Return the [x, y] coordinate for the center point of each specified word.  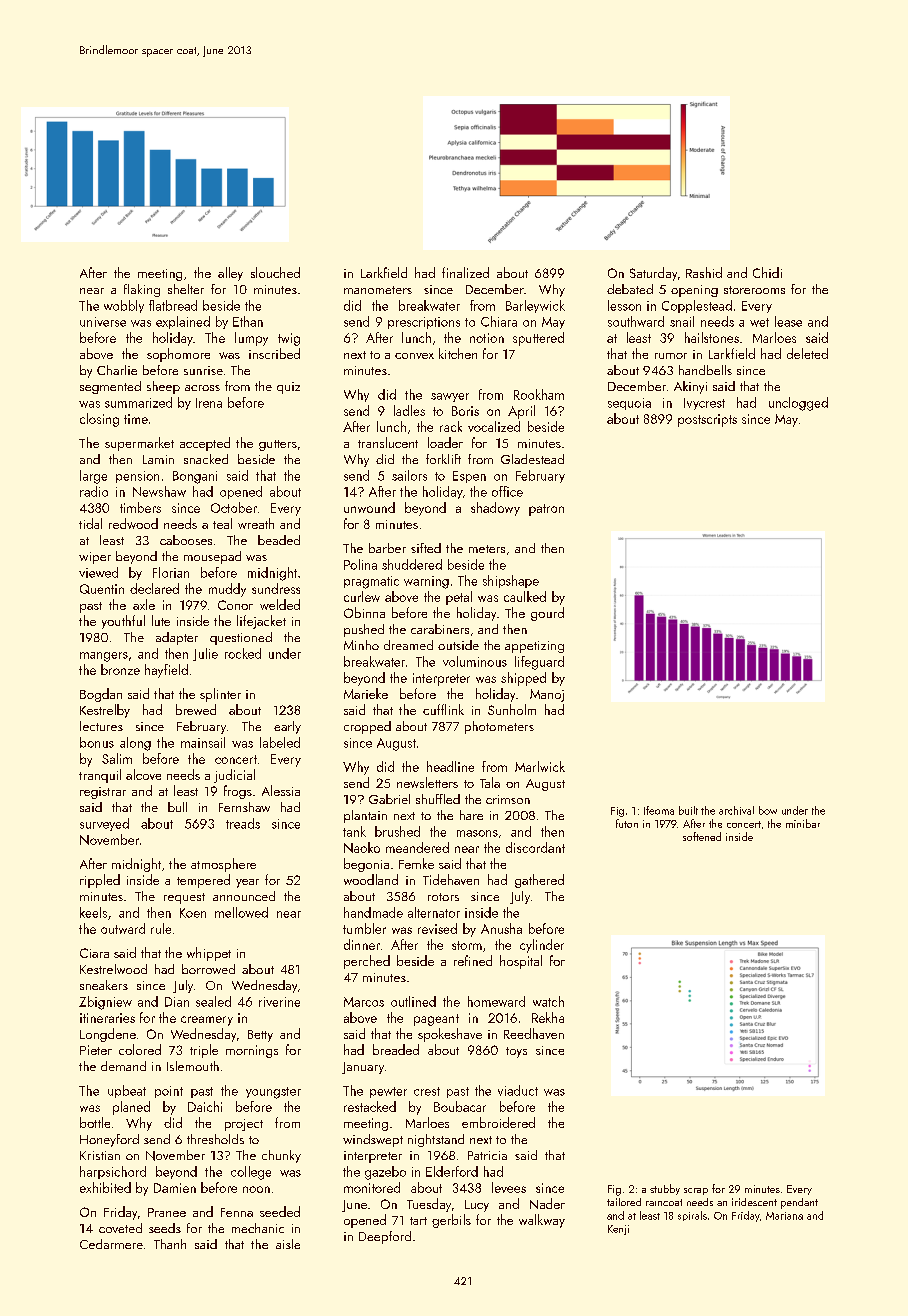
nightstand [436, 1140]
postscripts [707, 420]
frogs [238, 792]
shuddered [412, 564]
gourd [547, 614]
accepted [205, 444]
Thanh [170, 1244]
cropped [367, 727]
